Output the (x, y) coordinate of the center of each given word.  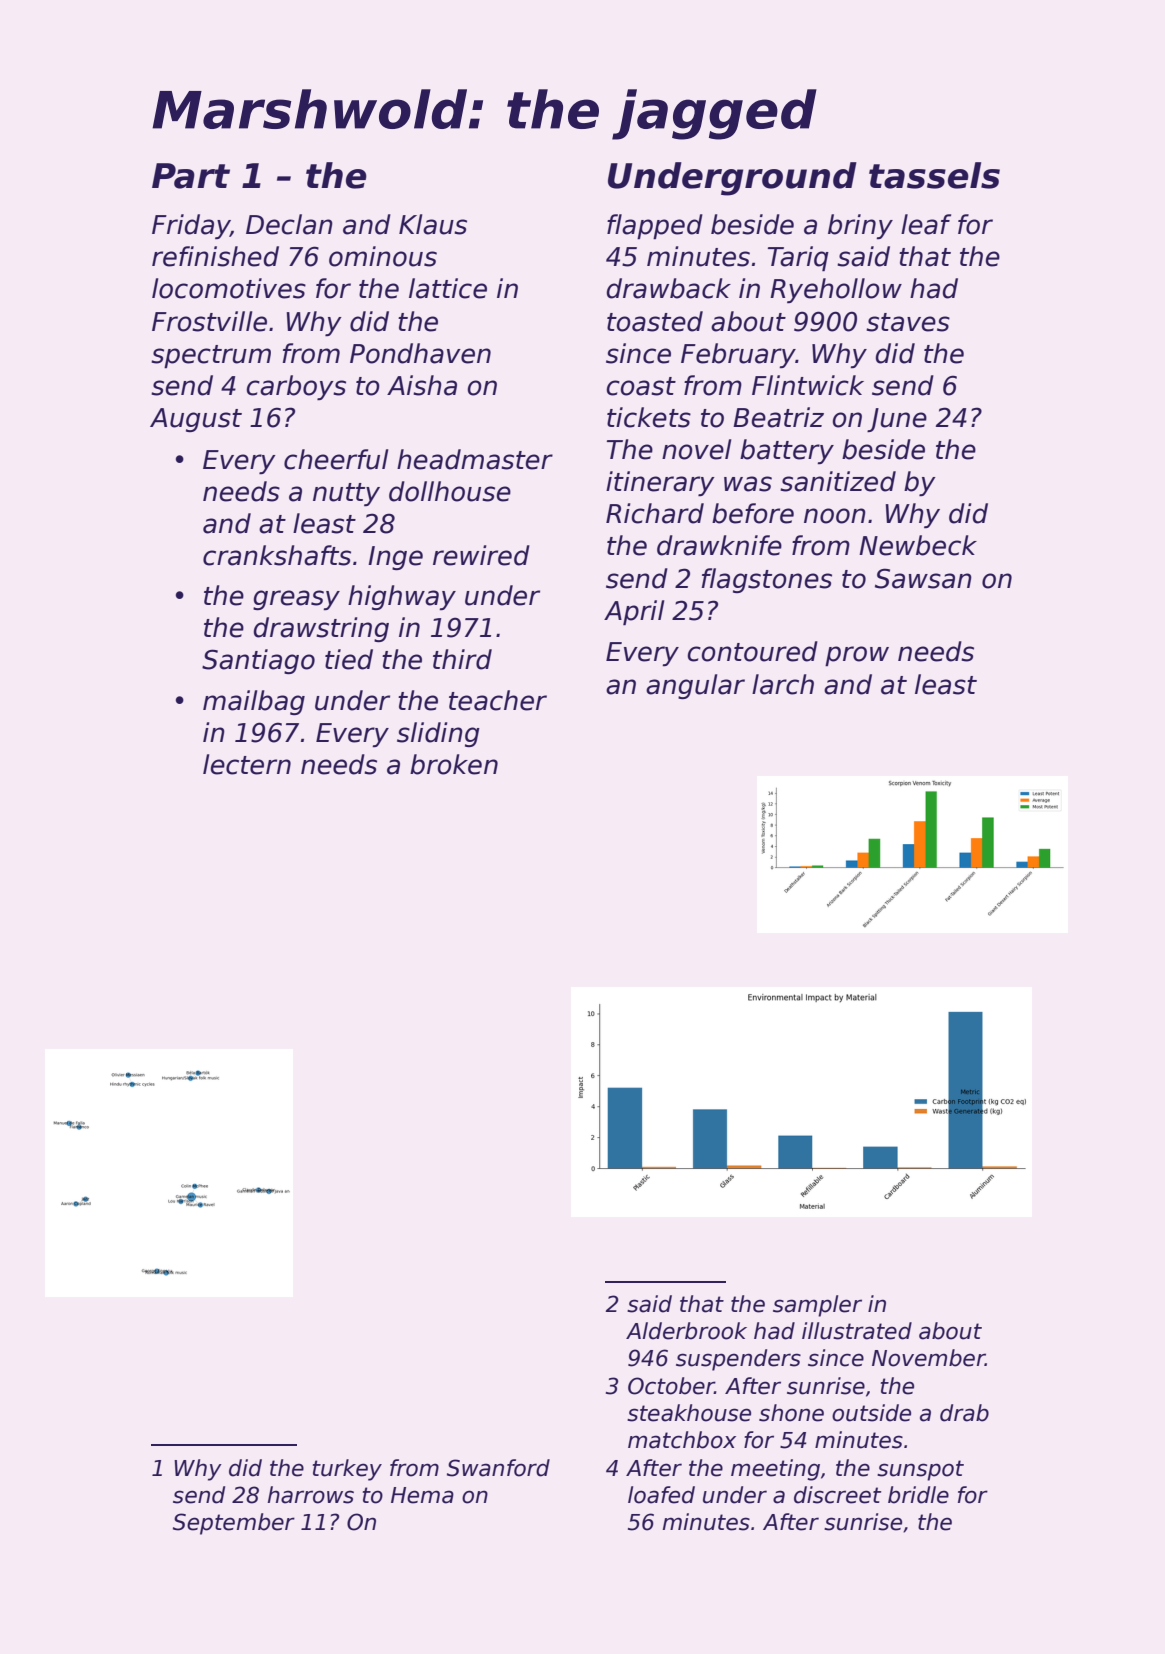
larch (783, 684)
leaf (926, 224)
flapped (655, 226)
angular (695, 686)
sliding (438, 734)
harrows (311, 1495)
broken (454, 764)
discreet (837, 1495)
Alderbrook (686, 1331)
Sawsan (923, 578)
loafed (661, 1495)
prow (857, 656)
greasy (296, 600)
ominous (383, 256)
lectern (247, 764)
